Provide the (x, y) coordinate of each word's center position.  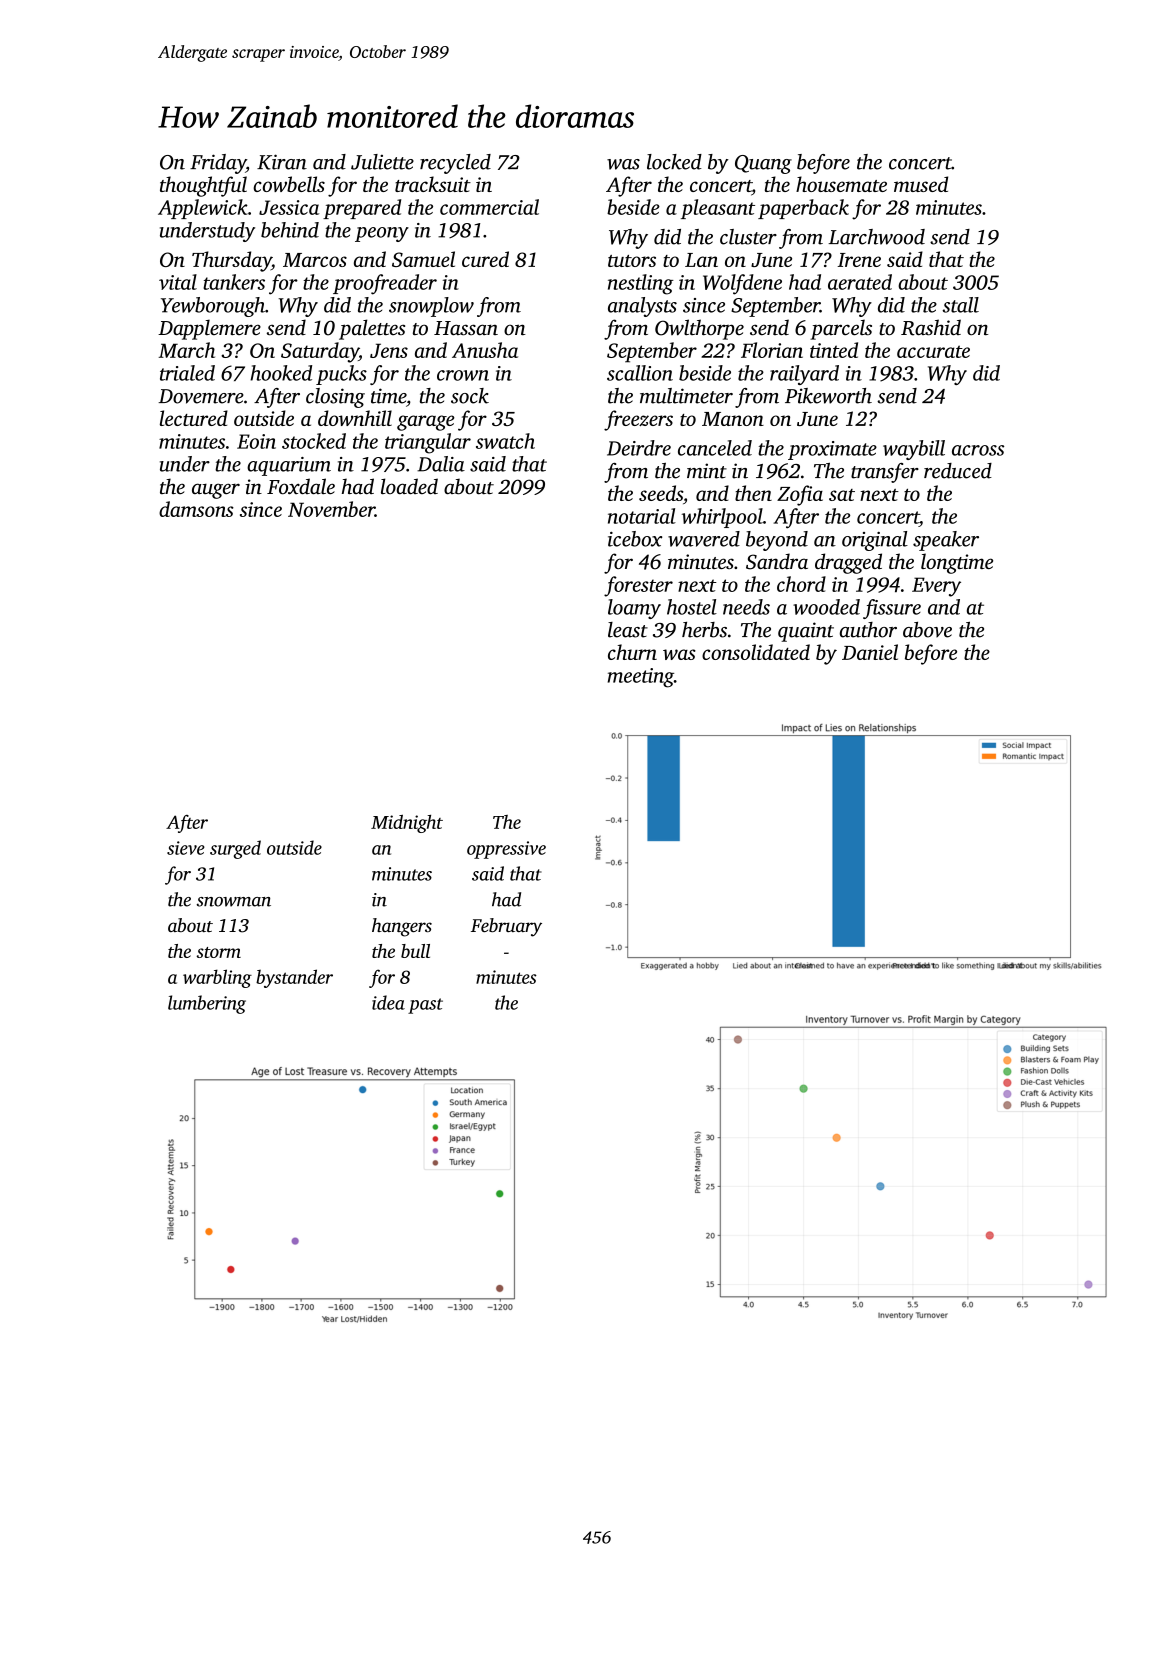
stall (960, 305)
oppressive (506, 850)
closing (335, 398)
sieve (186, 848)
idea (388, 1002)
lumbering (207, 1004)
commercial (489, 207)
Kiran (282, 162)
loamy (634, 609)
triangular (428, 443)
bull (415, 951)
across (978, 450)
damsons (196, 509)
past (425, 1006)
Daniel (870, 652)
